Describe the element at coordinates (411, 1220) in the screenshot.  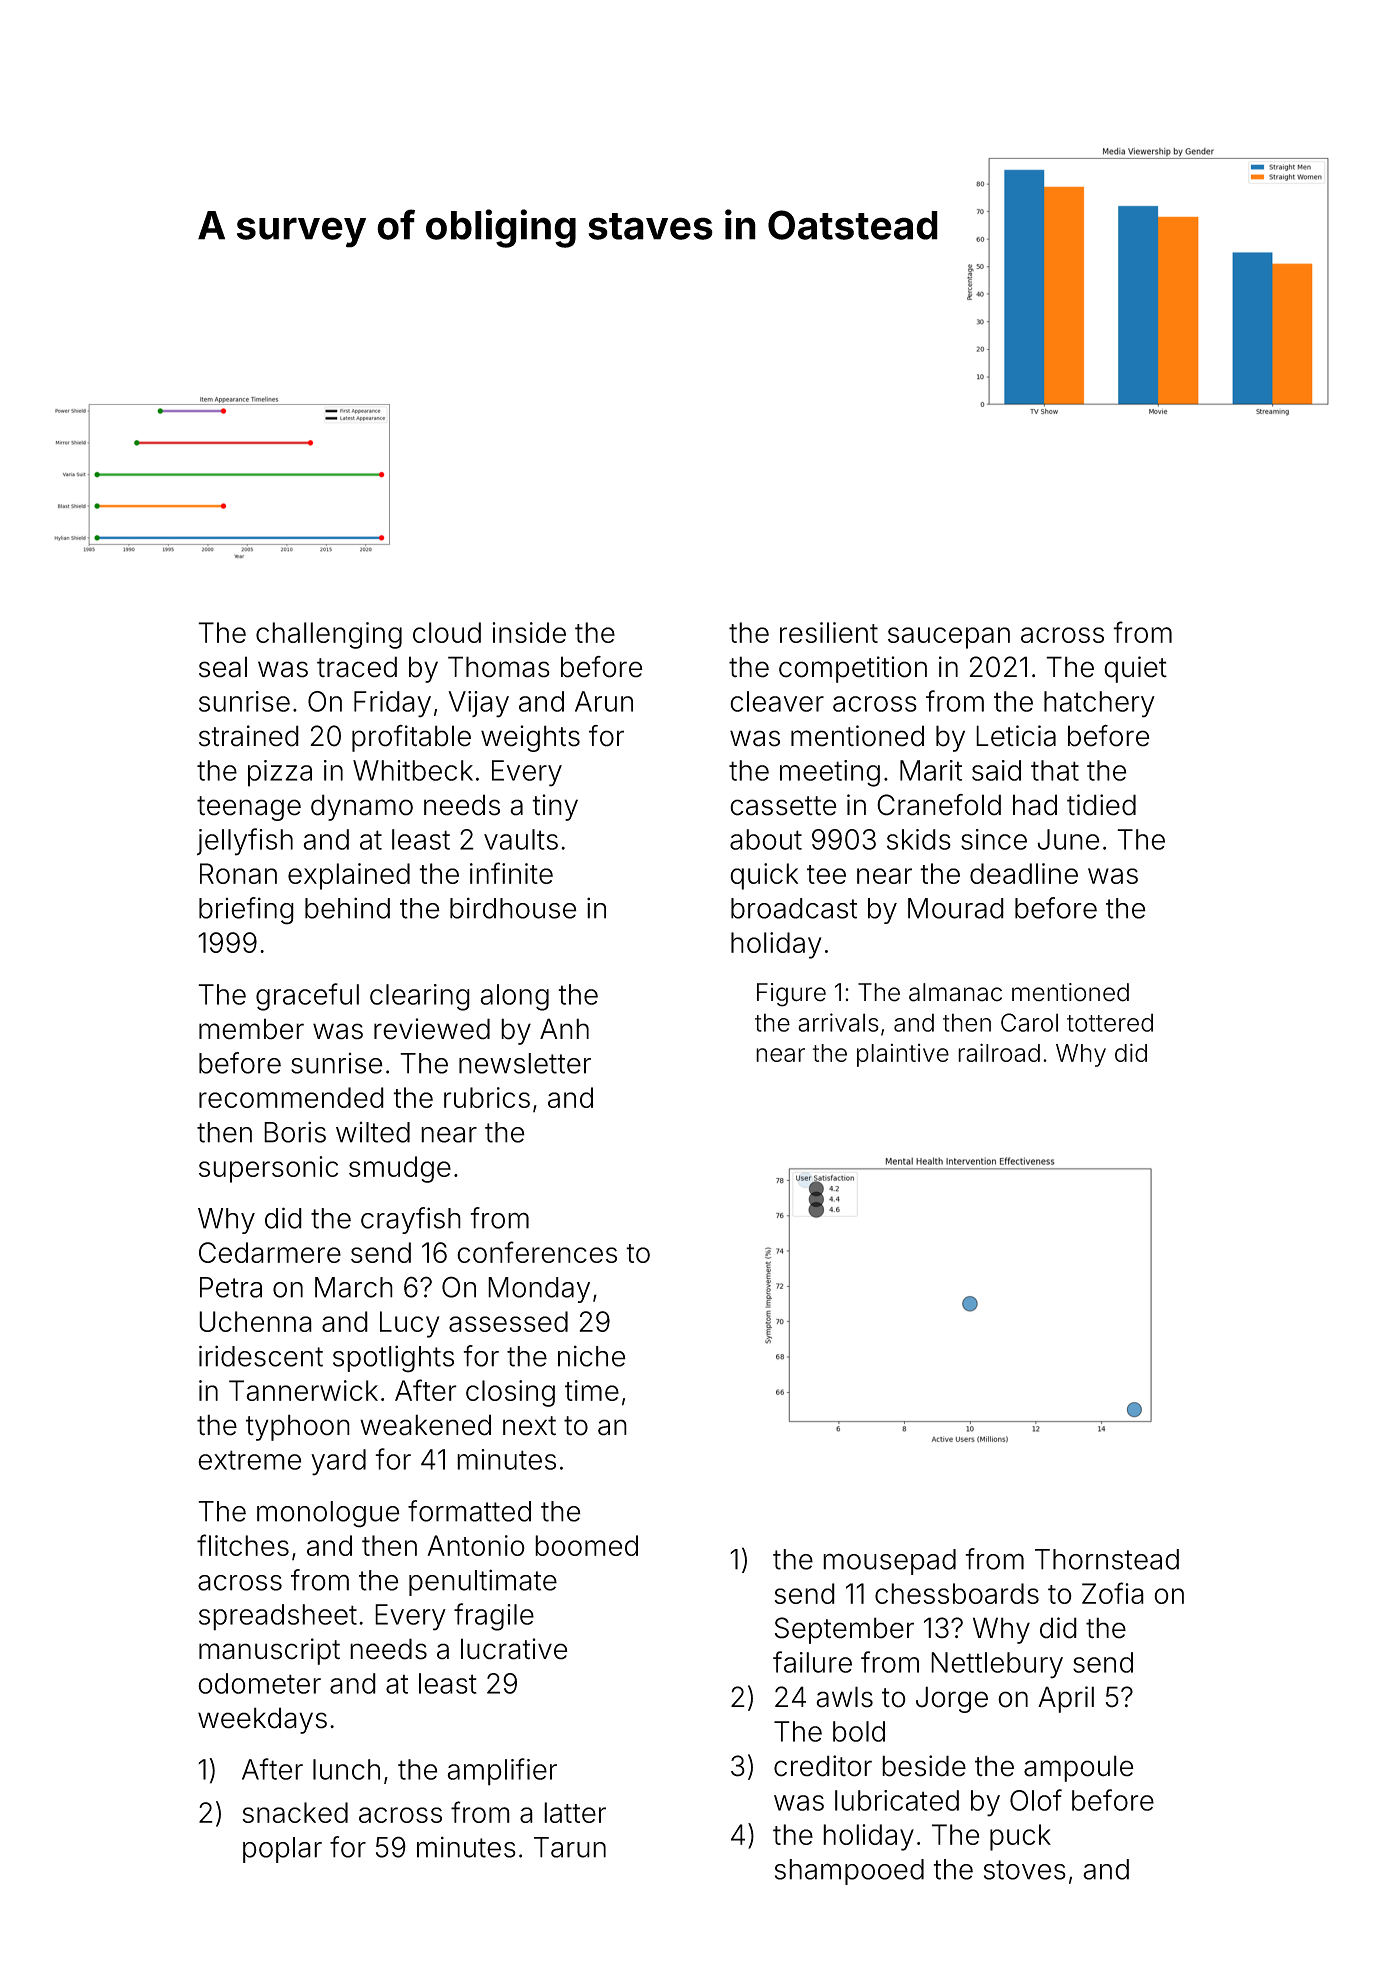
I see `crayfish` at that location.
